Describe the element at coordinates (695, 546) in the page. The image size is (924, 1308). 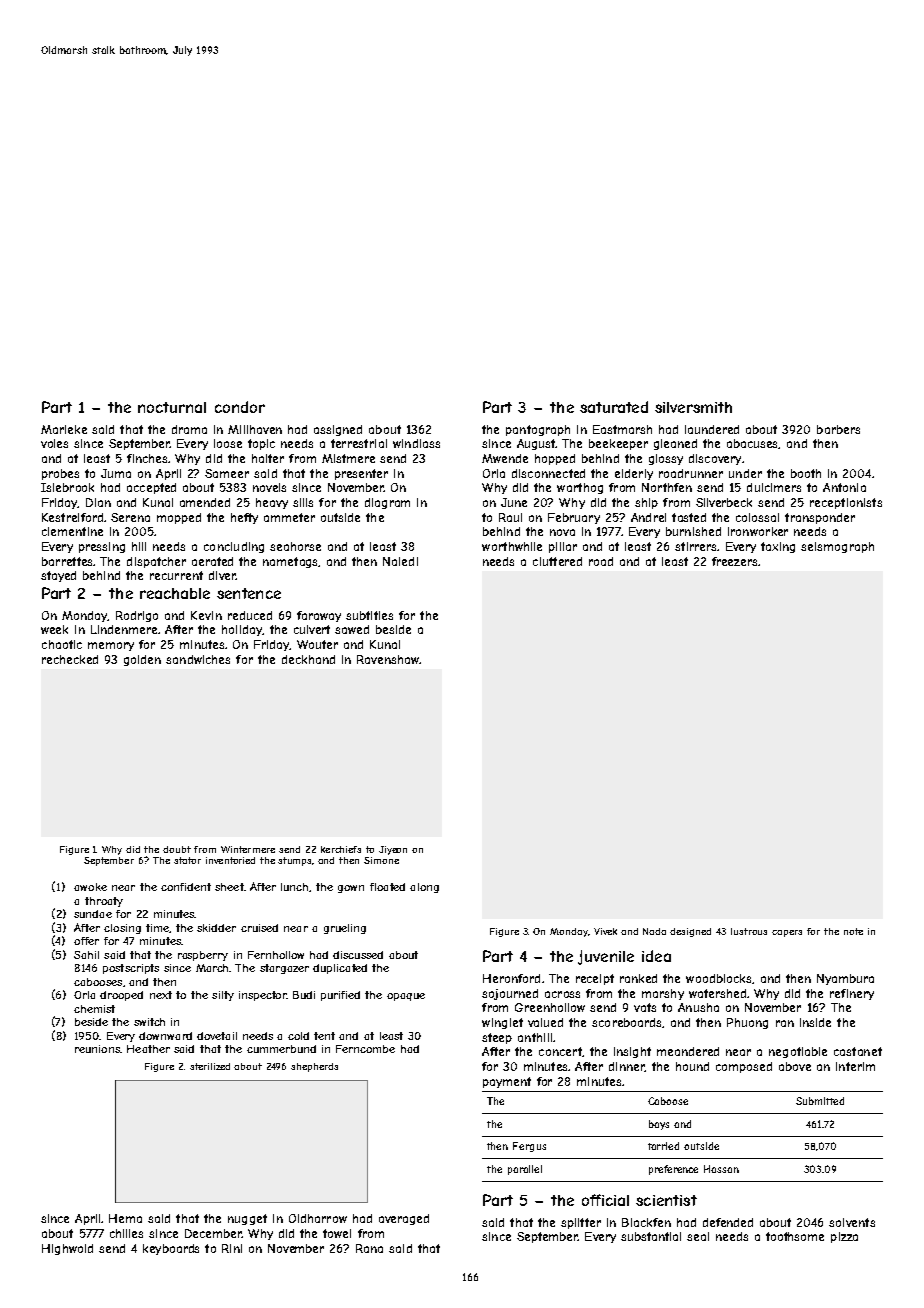
I see `stirrers` at that location.
